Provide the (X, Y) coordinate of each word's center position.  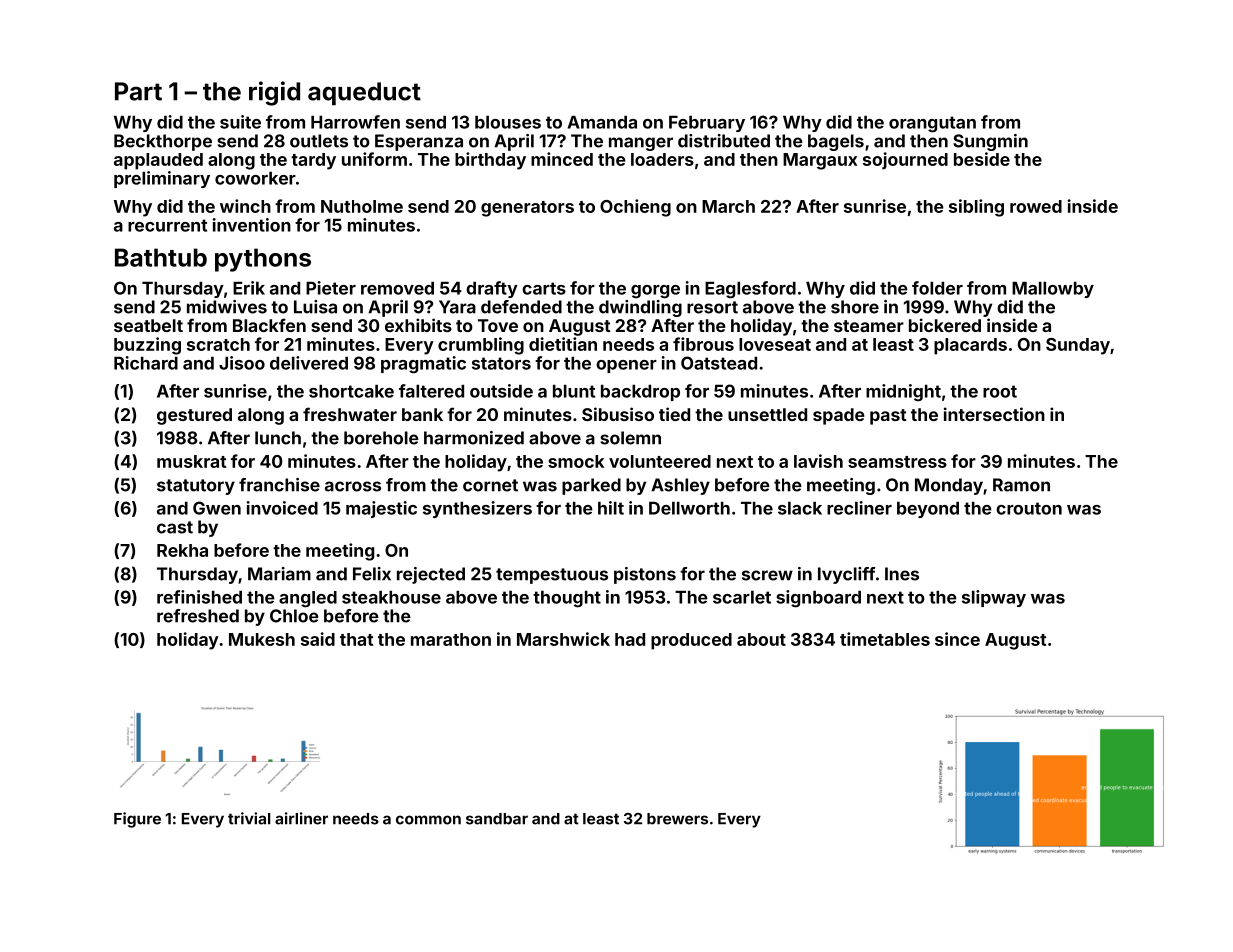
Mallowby (1053, 290)
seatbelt (148, 325)
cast (175, 527)
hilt (611, 508)
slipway (994, 598)
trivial (249, 818)
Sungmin (990, 142)
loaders (662, 159)
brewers (677, 819)
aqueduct (364, 94)
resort (712, 307)
